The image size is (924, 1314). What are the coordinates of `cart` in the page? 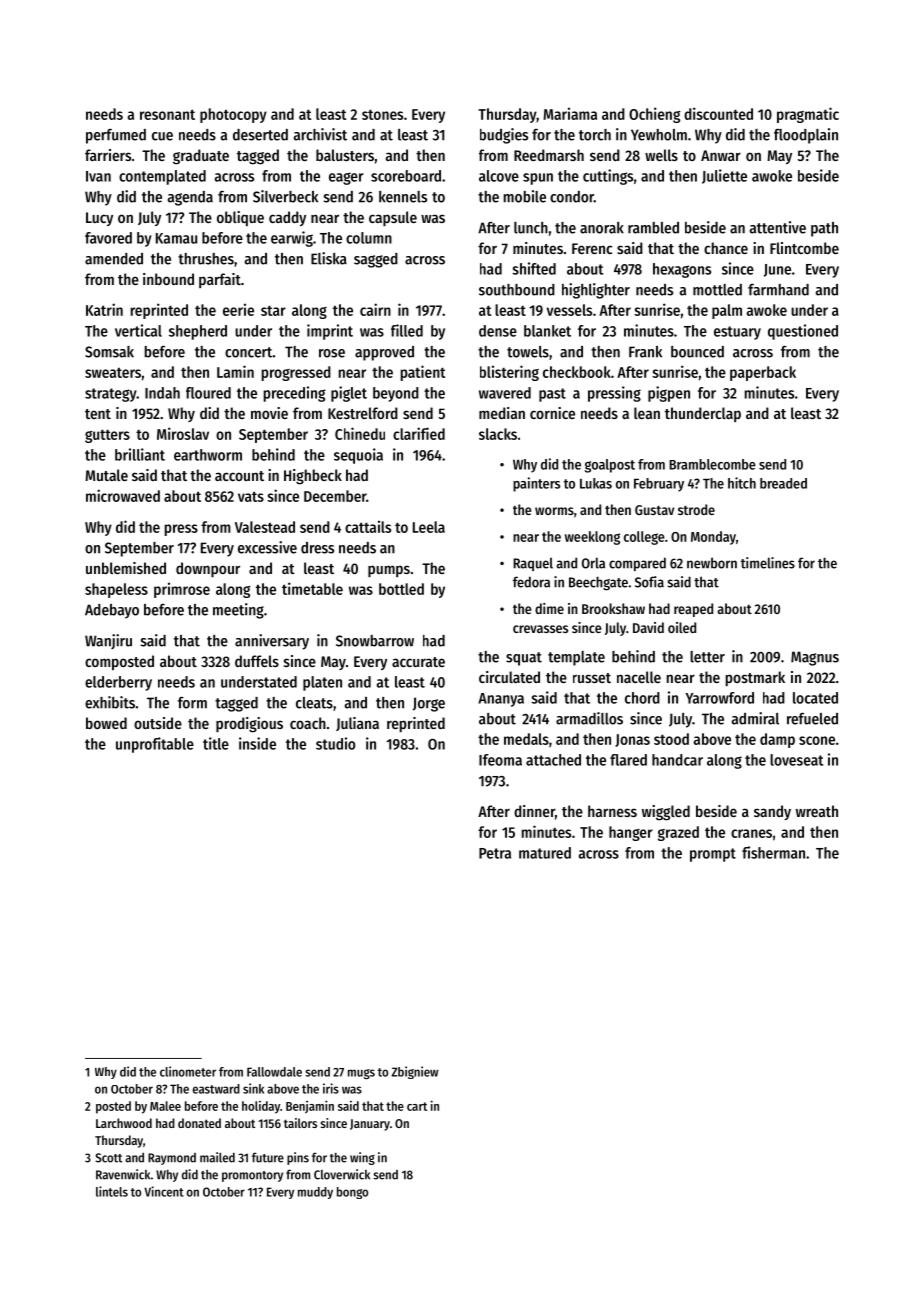 It's located at (417, 1106).
